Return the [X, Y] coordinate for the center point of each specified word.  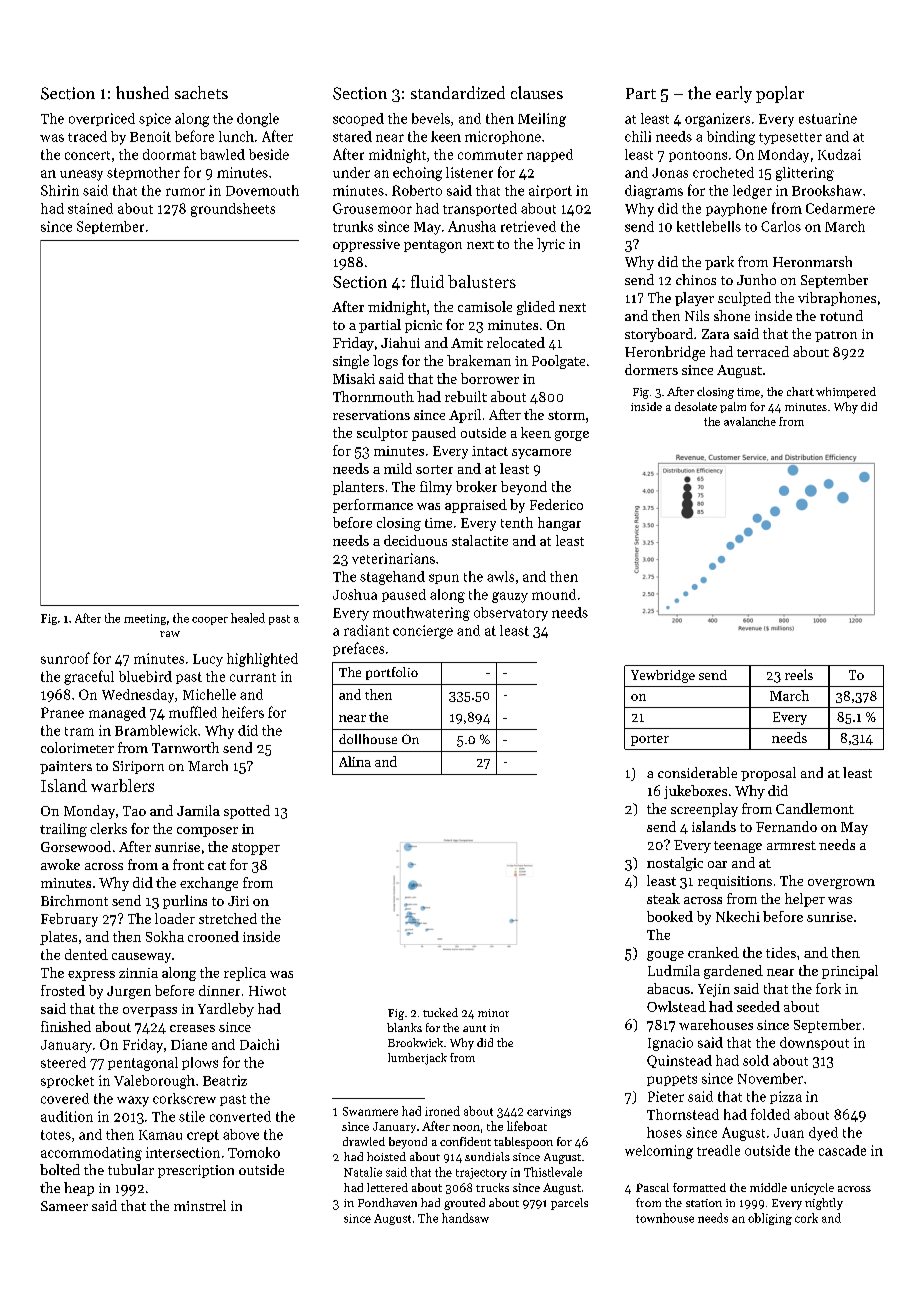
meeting [145, 619]
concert [87, 155]
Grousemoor [372, 208]
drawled [364, 1141]
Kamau [160, 1135]
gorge [572, 436]
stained [90, 208]
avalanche [750, 421]
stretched [228, 918]
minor [493, 1013]
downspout [814, 1043]
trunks [353, 226]
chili [638, 136]
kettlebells [709, 226]
